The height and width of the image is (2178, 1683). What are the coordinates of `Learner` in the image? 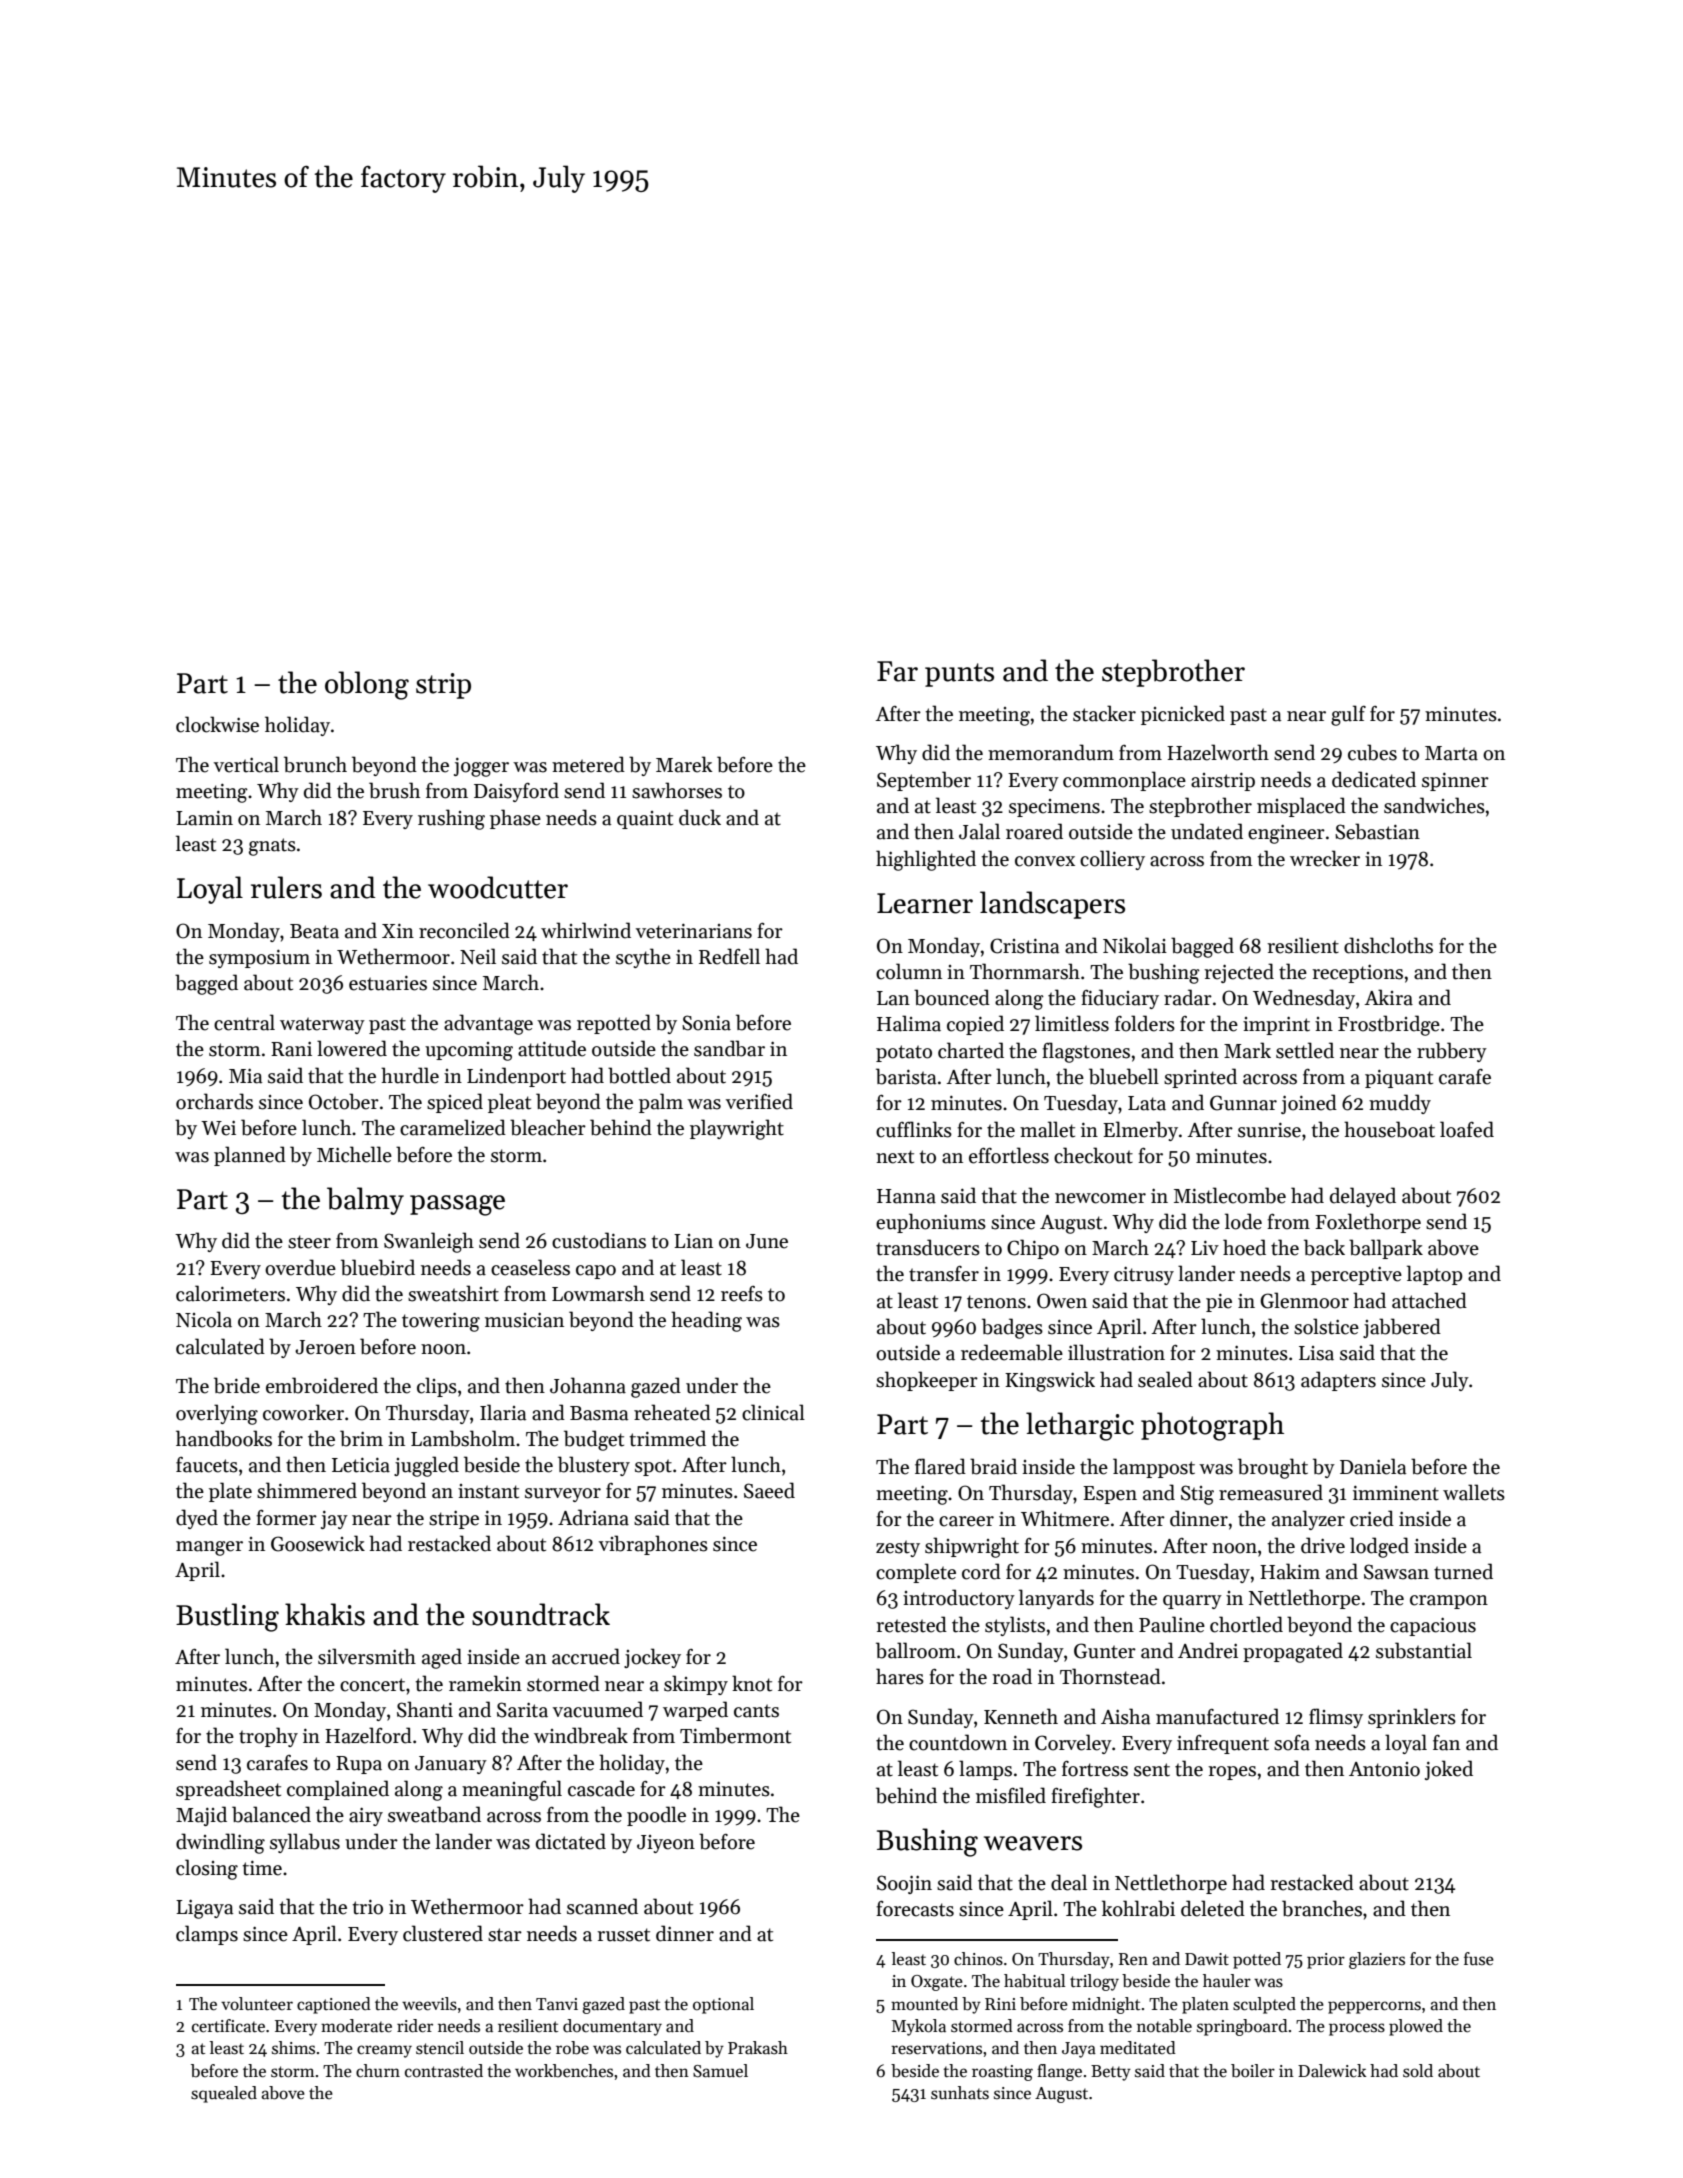 It's located at (925, 903).
